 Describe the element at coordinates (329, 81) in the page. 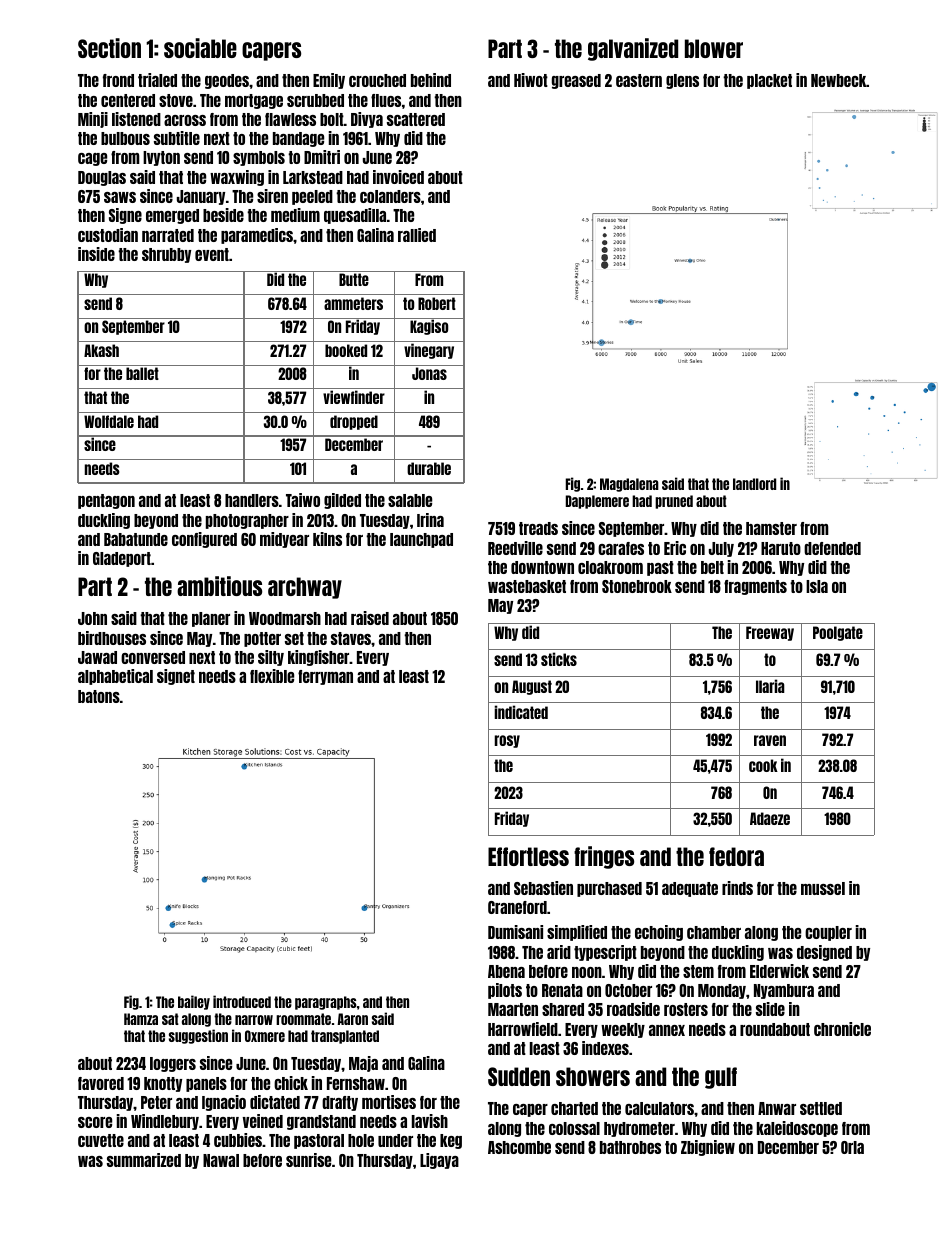

I see `Emily` at that location.
